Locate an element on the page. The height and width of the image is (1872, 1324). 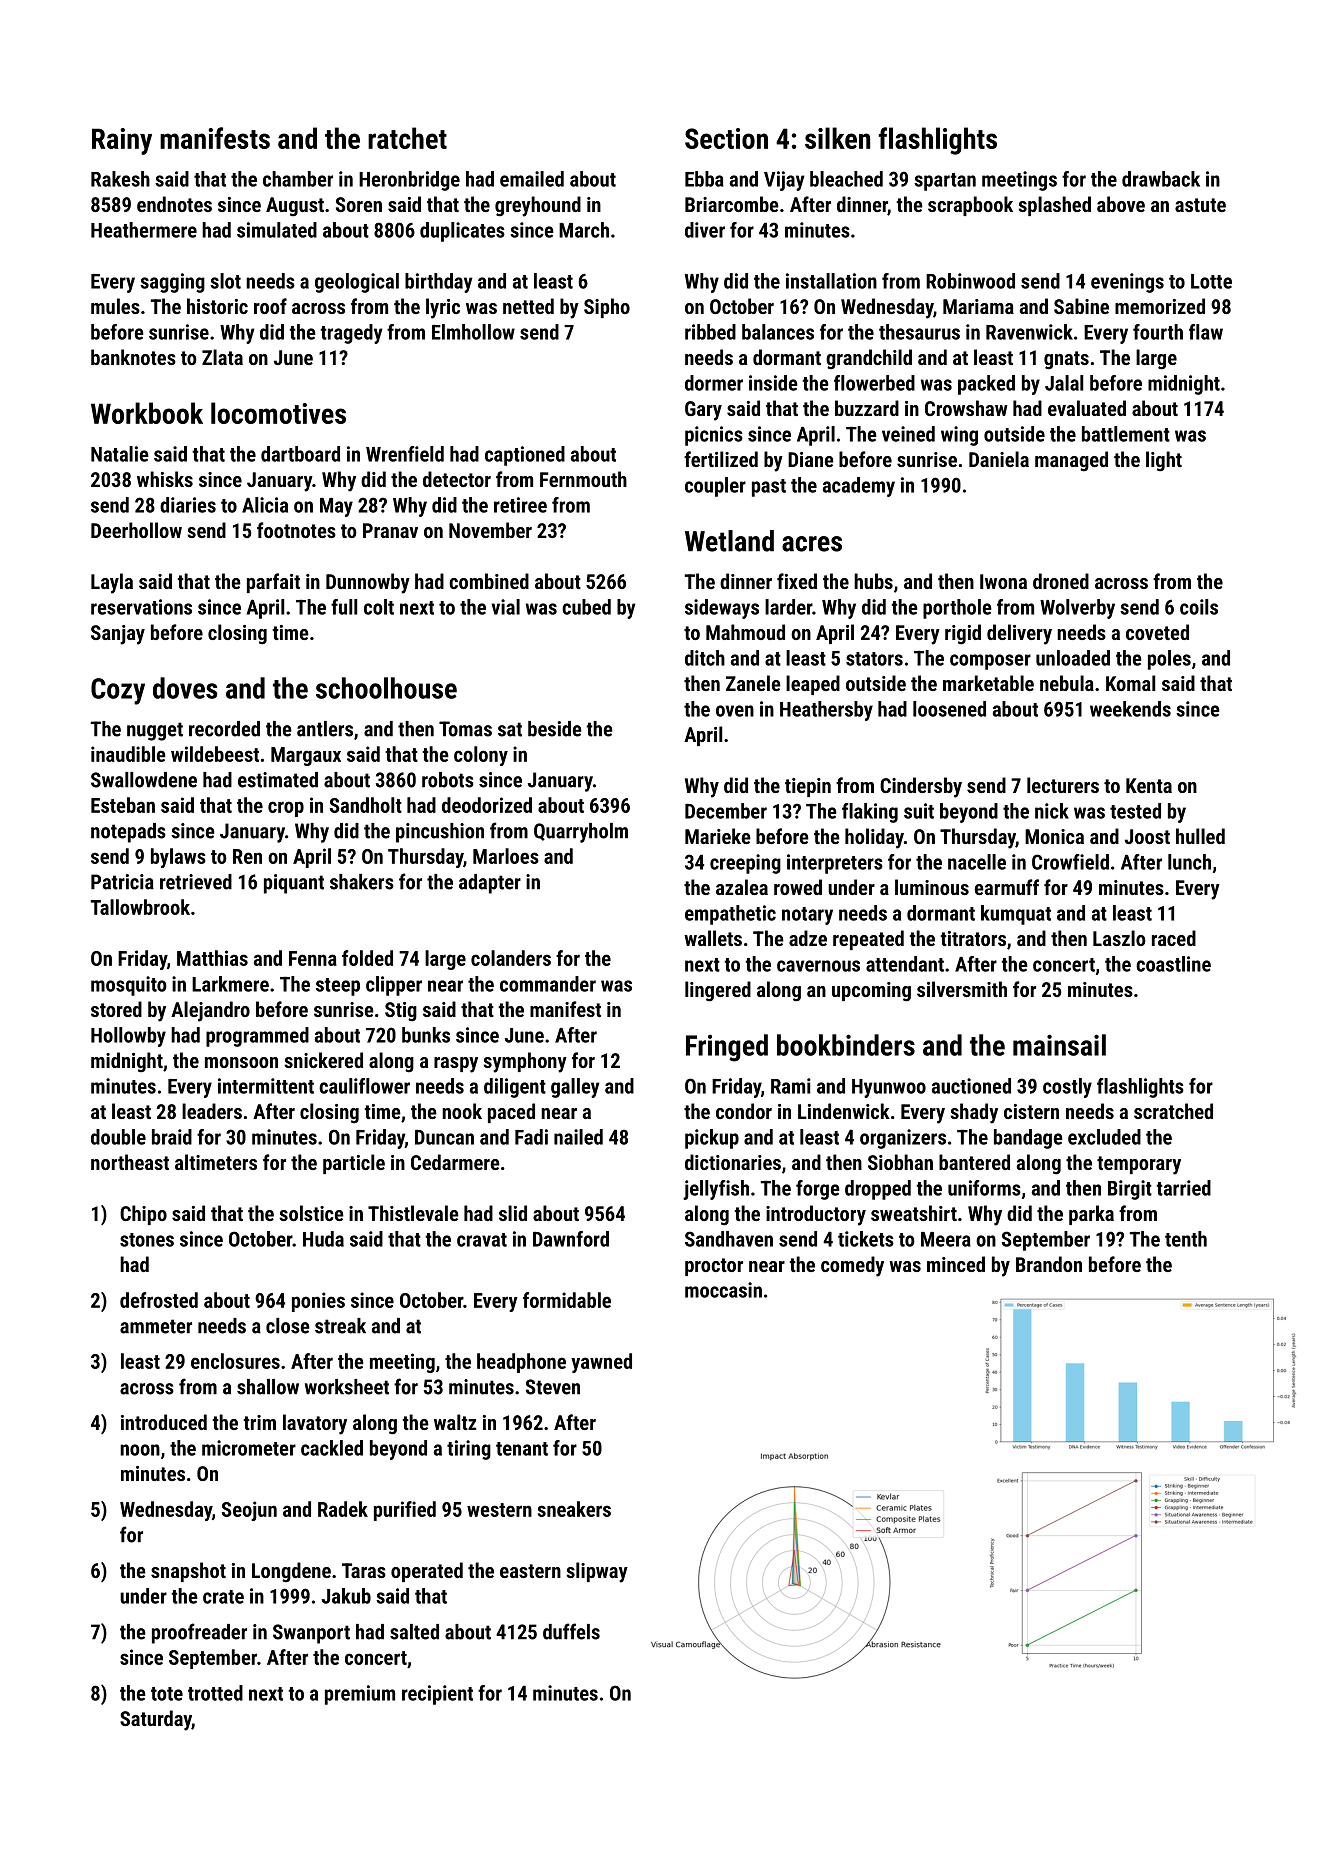
Fringed is located at coordinates (727, 1048).
